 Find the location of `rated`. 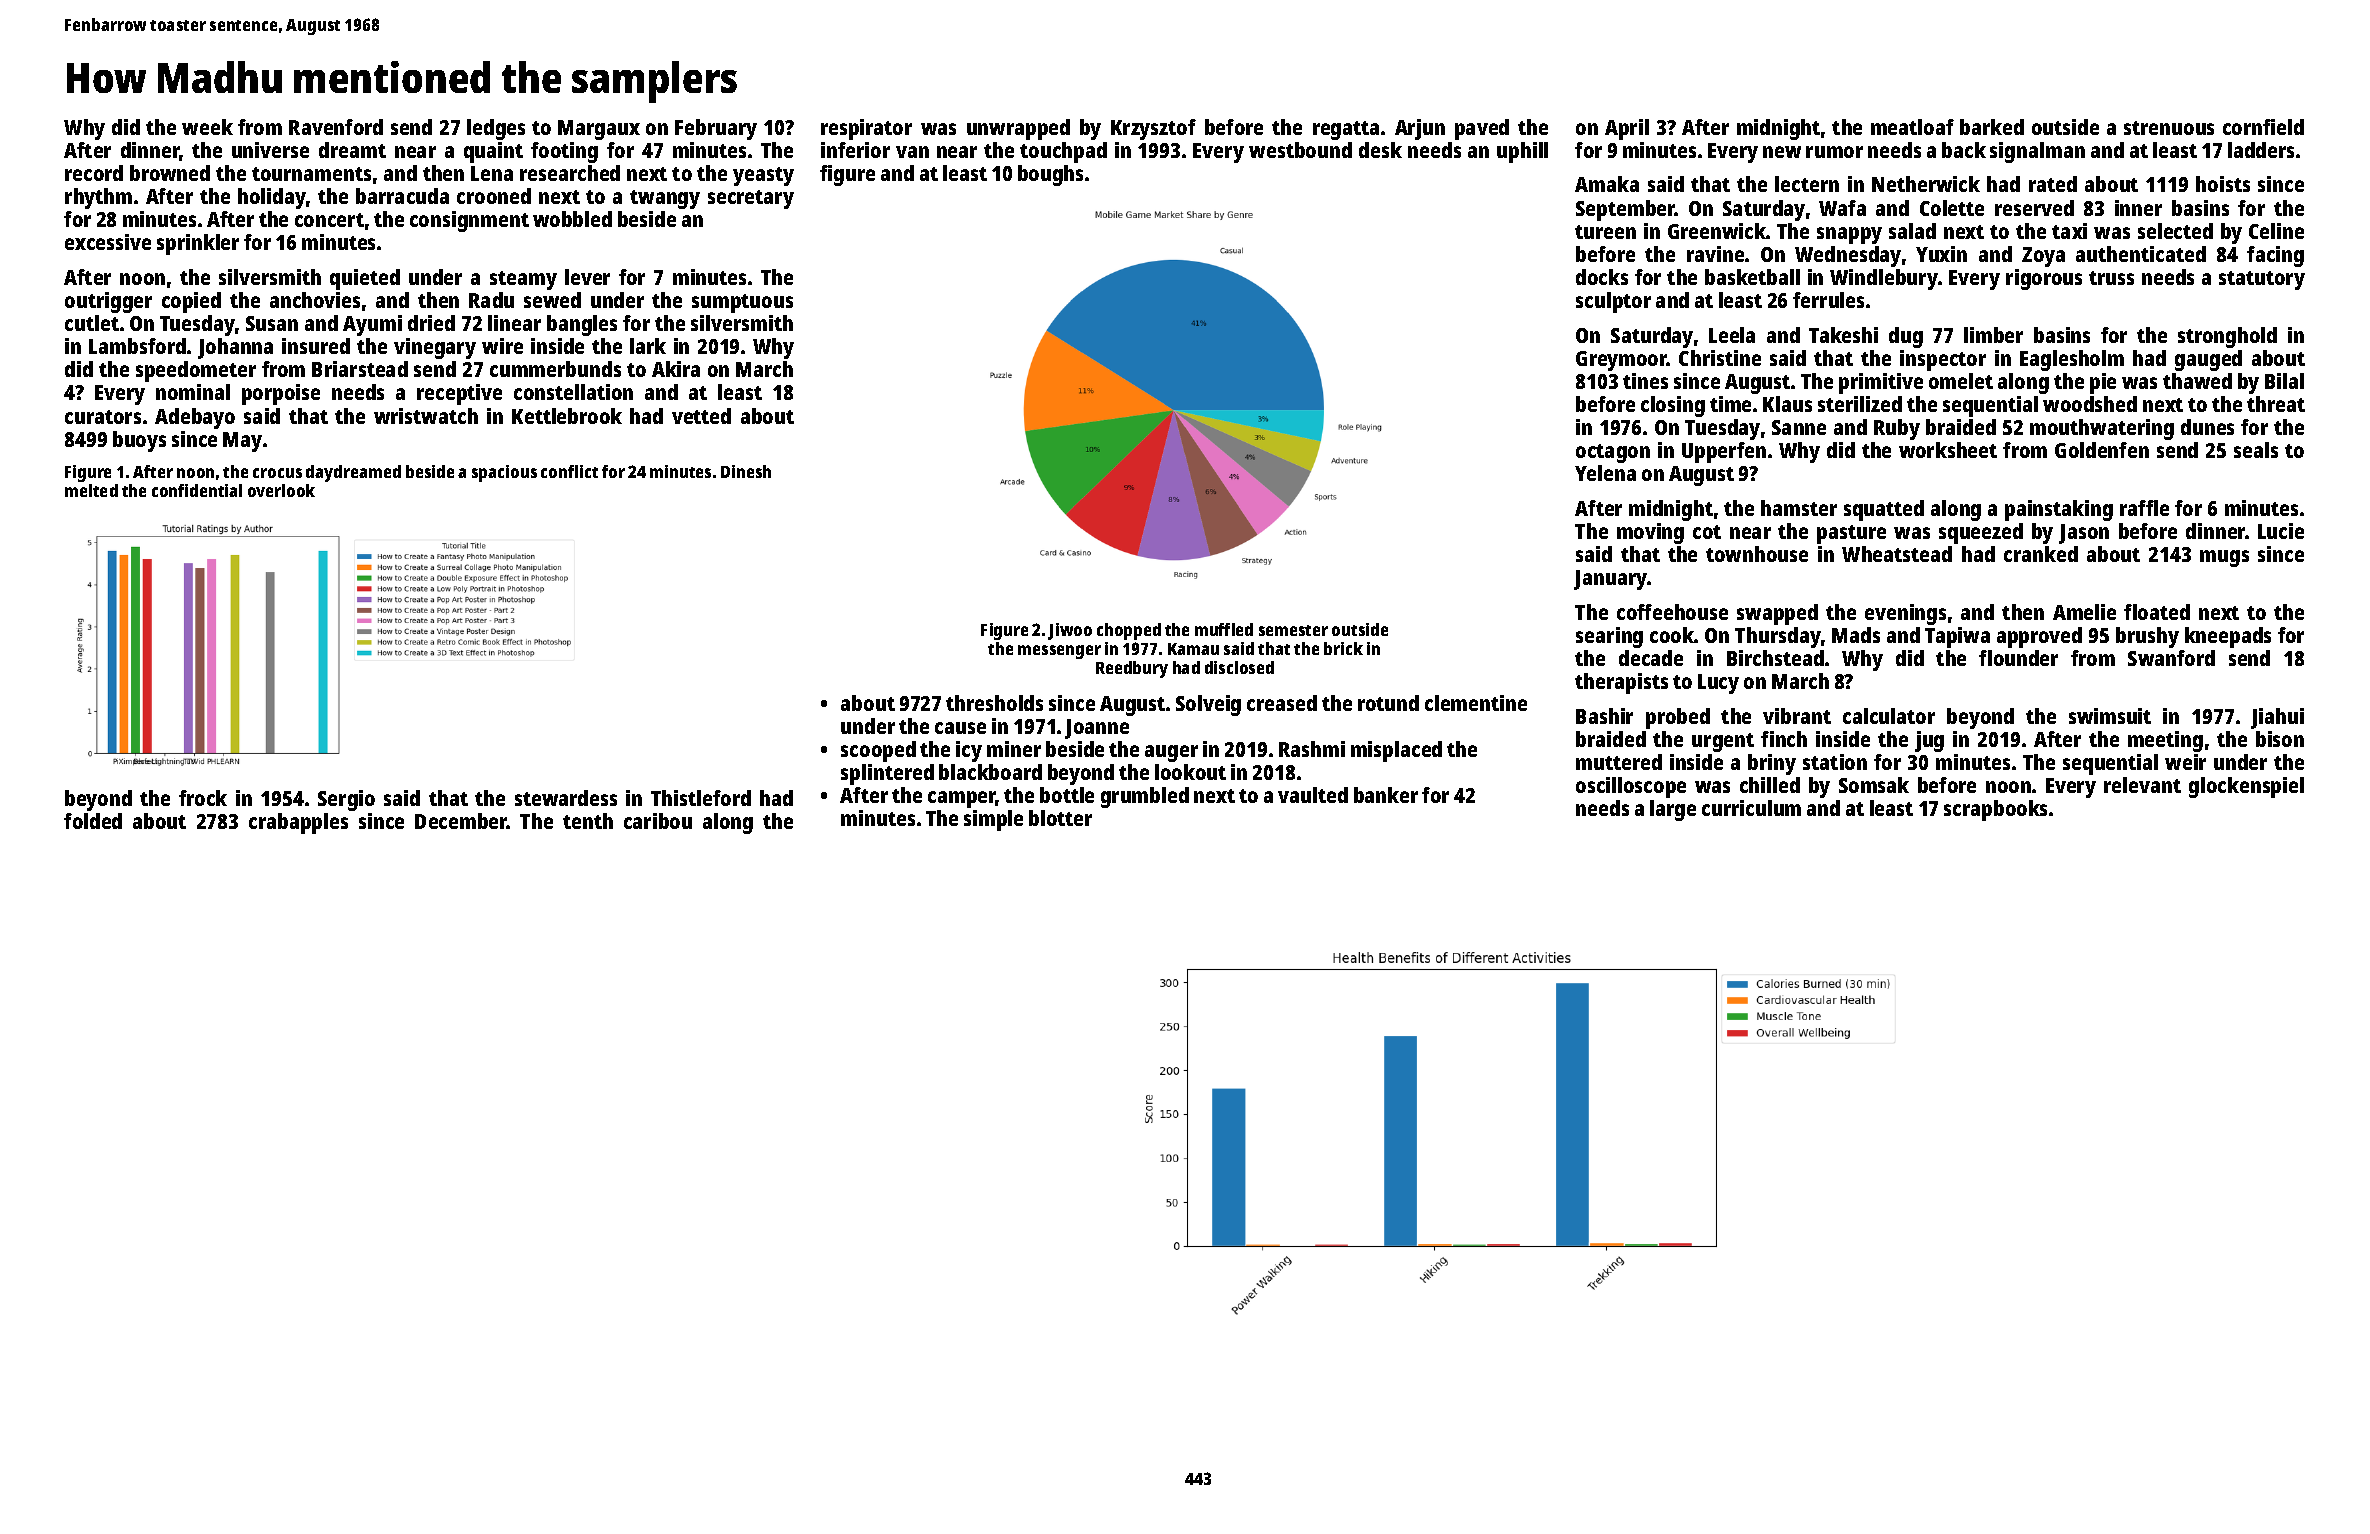

rated is located at coordinates (2053, 184).
